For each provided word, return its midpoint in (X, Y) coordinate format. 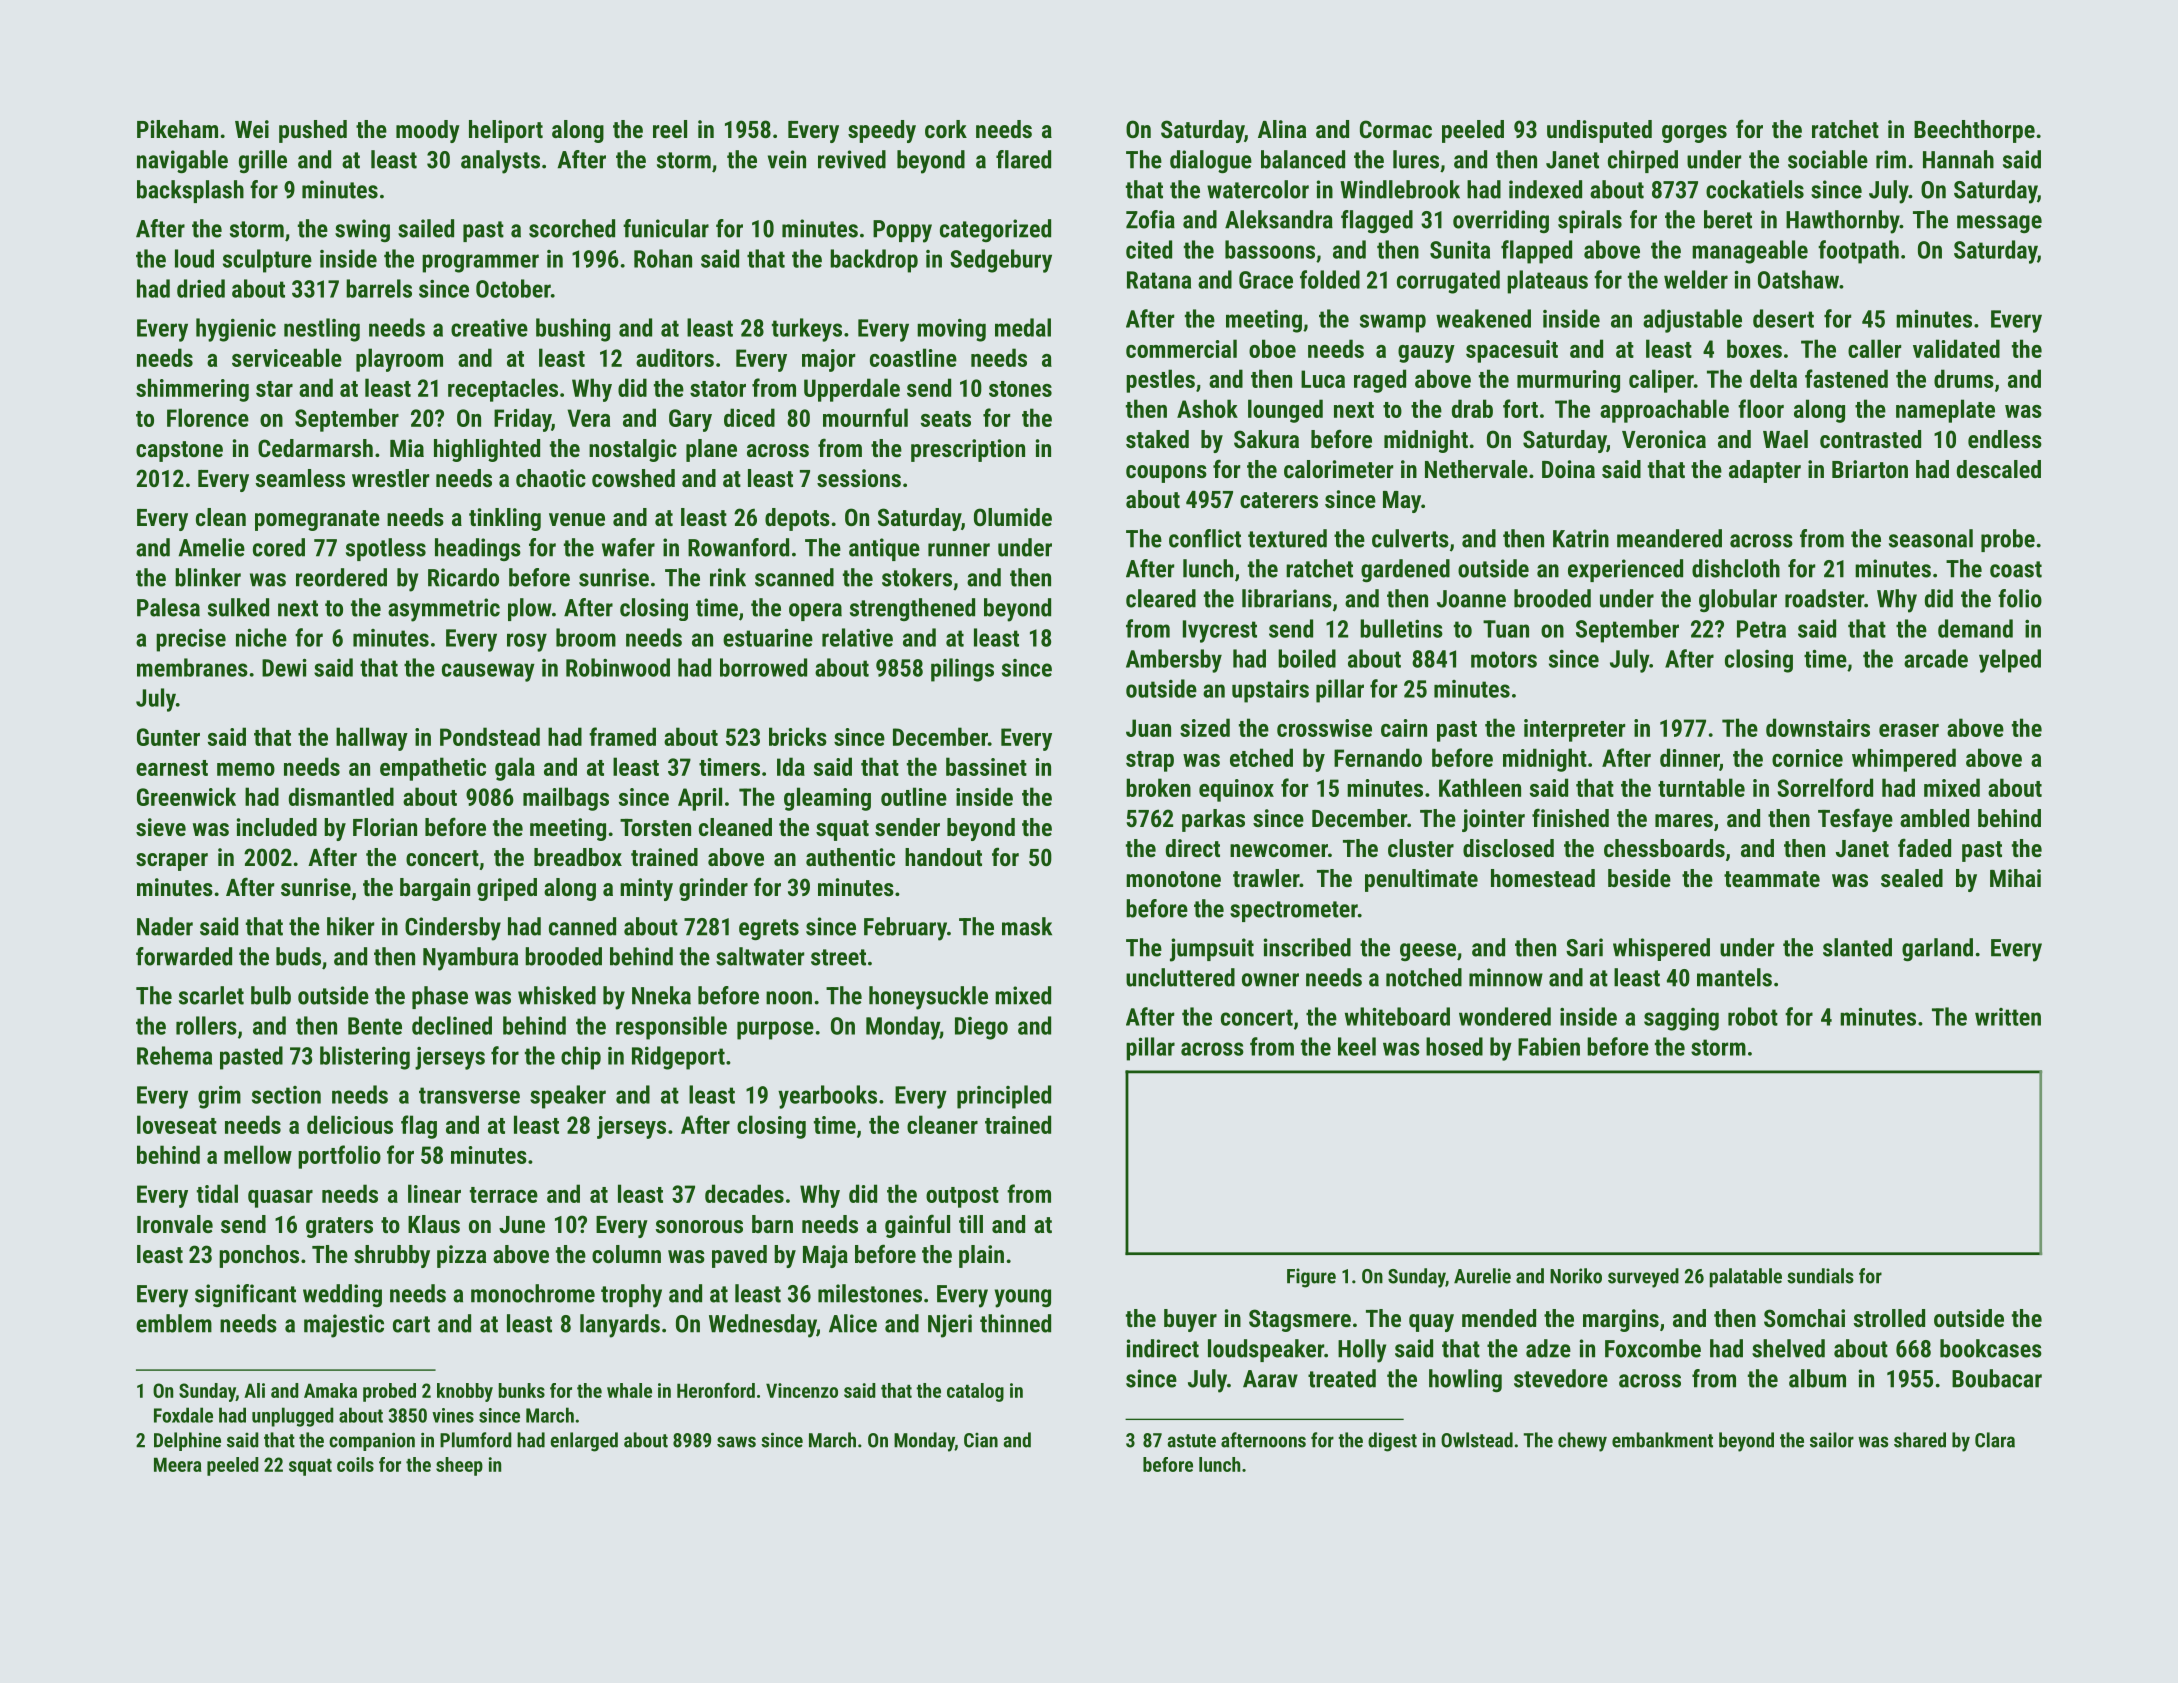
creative (489, 328)
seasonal (1931, 538)
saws (736, 1442)
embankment (1662, 1440)
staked (1157, 439)
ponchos (259, 1256)
